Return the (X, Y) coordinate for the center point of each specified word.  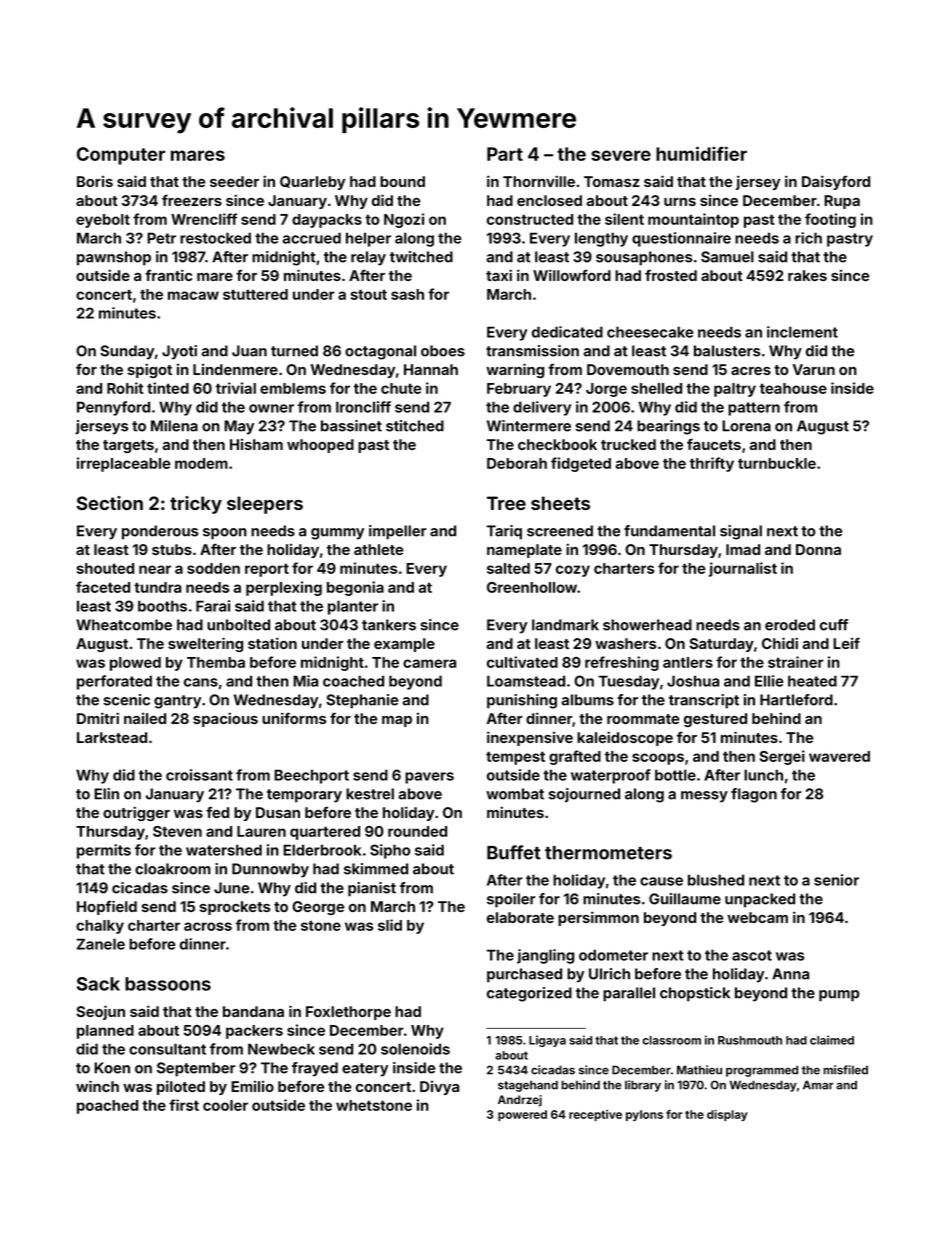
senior (836, 880)
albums (588, 700)
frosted (671, 275)
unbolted (238, 625)
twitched (421, 257)
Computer (121, 156)
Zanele (101, 944)
